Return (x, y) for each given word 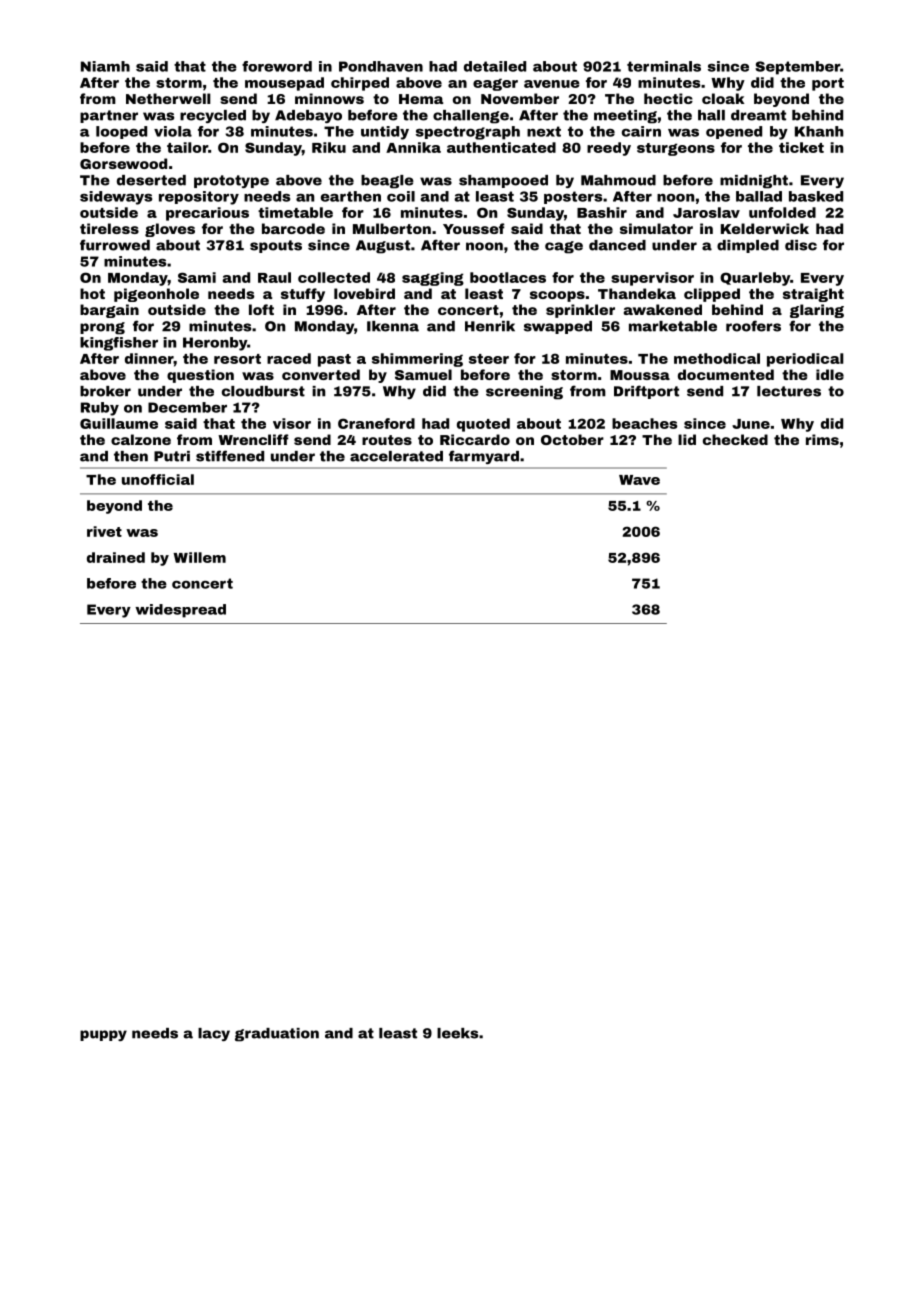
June (751, 424)
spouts (276, 246)
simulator (656, 228)
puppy (103, 1035)
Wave (639, 480)
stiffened (230, 456)
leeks (457, 1033)
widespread (180, 611)
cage (564, 247)
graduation (277, 1035)
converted (321, 374)
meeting (625, 117)
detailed (495, 66)
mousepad (284, 84)
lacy (214, 1034)
